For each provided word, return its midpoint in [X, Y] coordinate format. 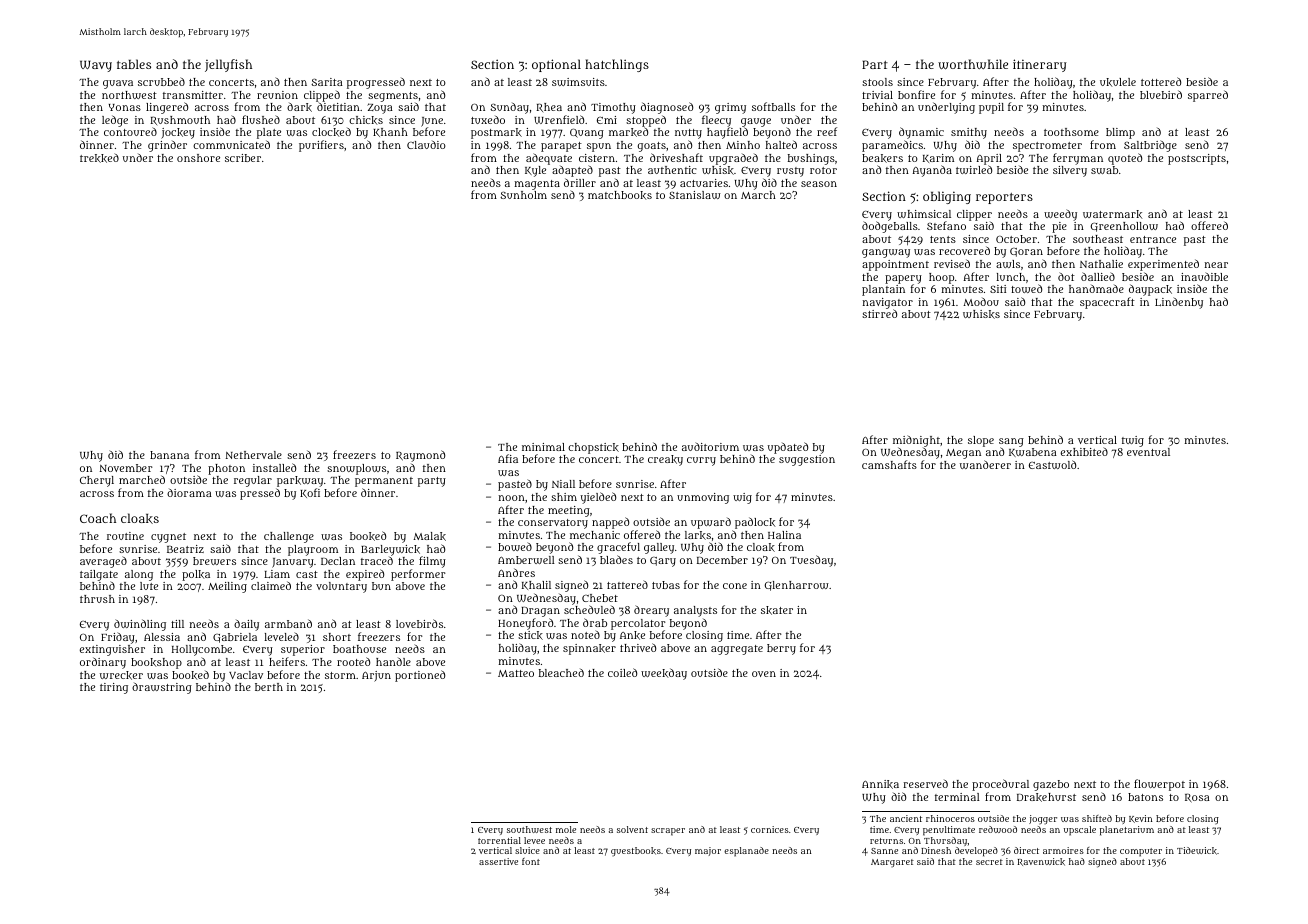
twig [1133, 441]
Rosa [1197, 798]
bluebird [1161, 94]
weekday [664, 674]
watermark [1113, 214]
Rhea [549, 107]
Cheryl [97, 481]
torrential [499, 840]
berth [269, 687]
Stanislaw [695, 195]
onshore [198, 158]
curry [701, 461]
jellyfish [228, 65]
